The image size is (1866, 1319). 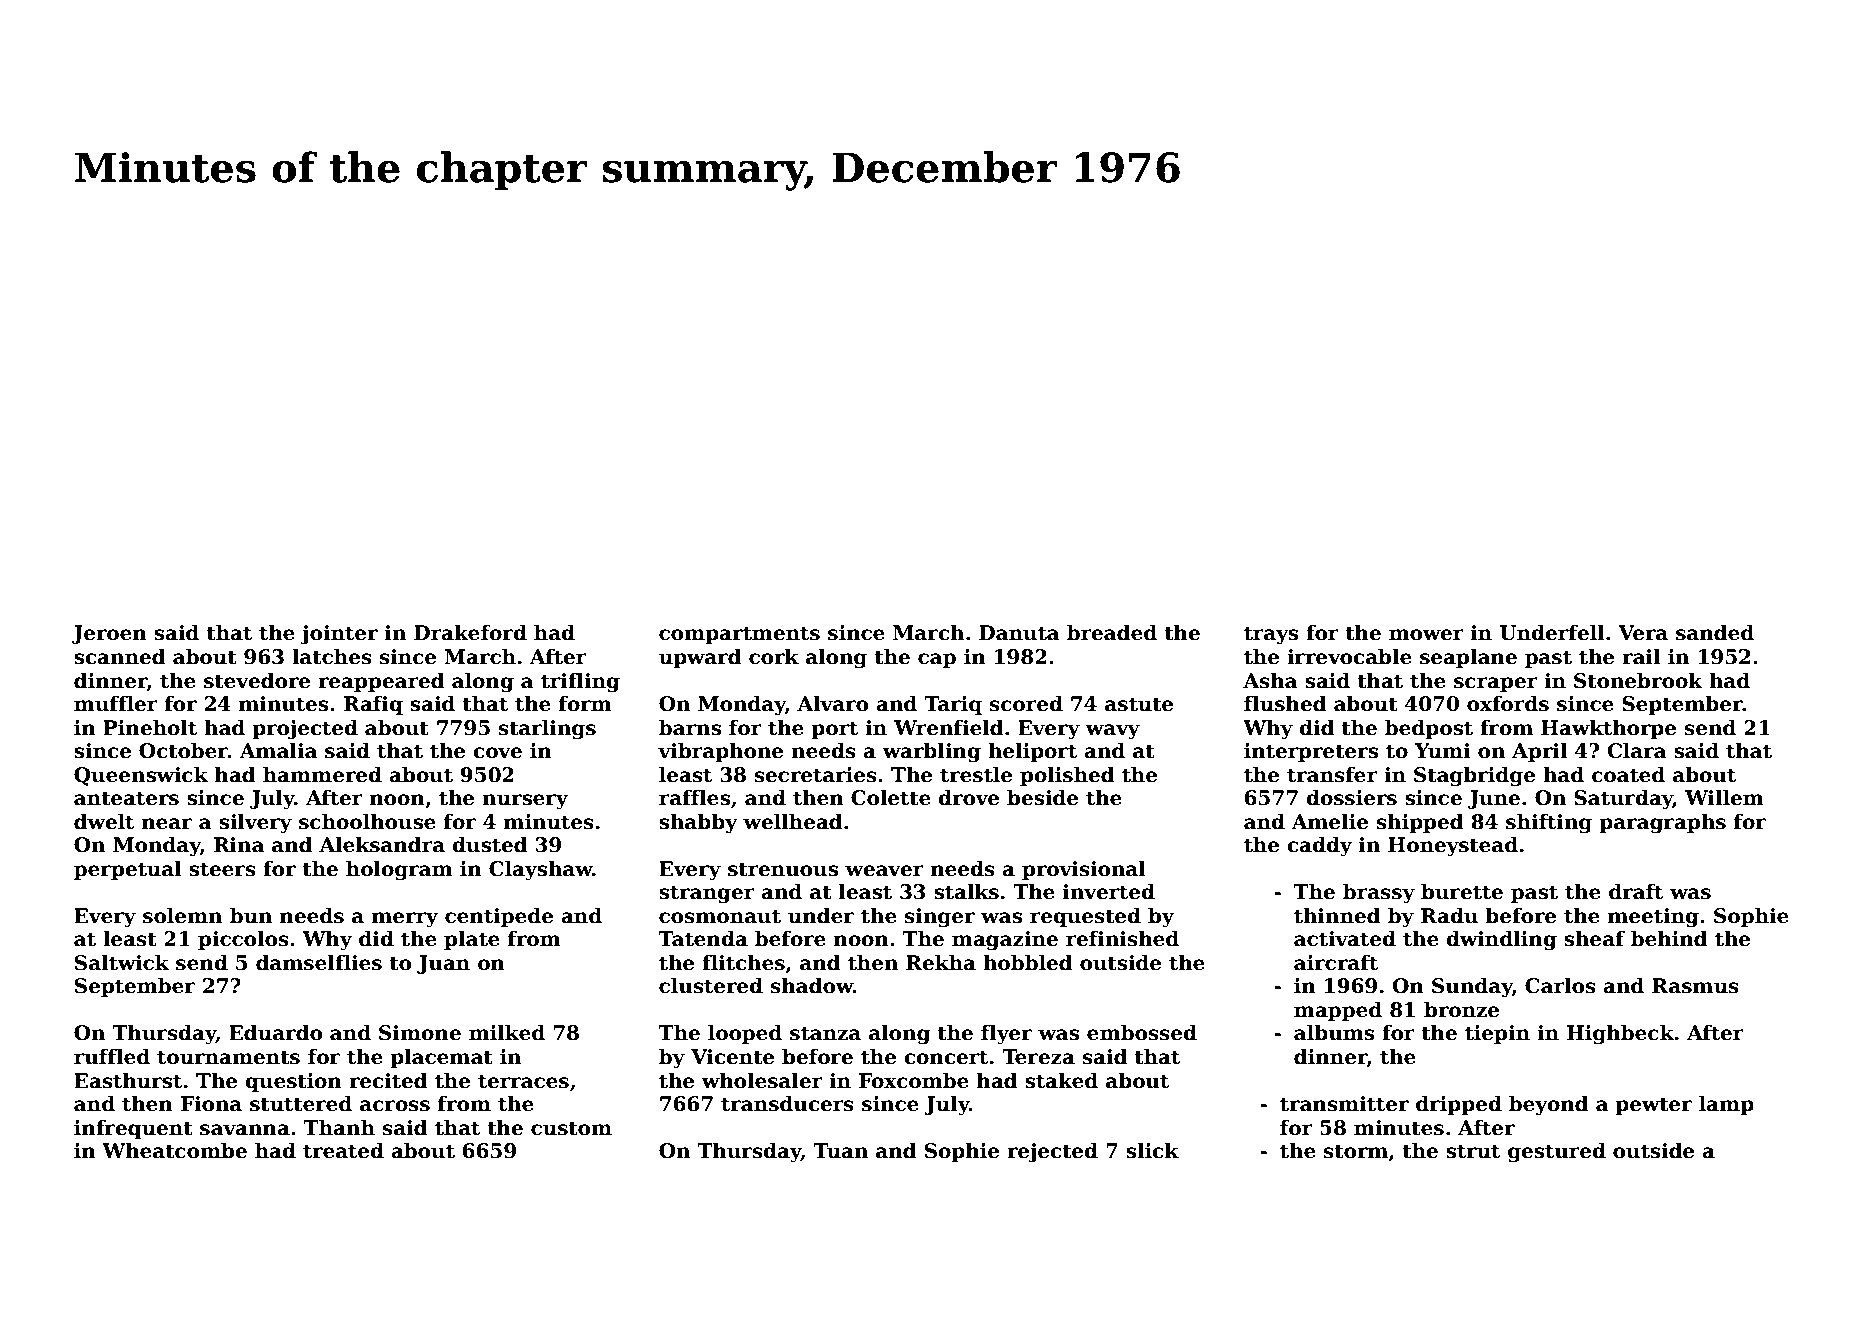 I want to click on October, so click(x=183, y=750).
